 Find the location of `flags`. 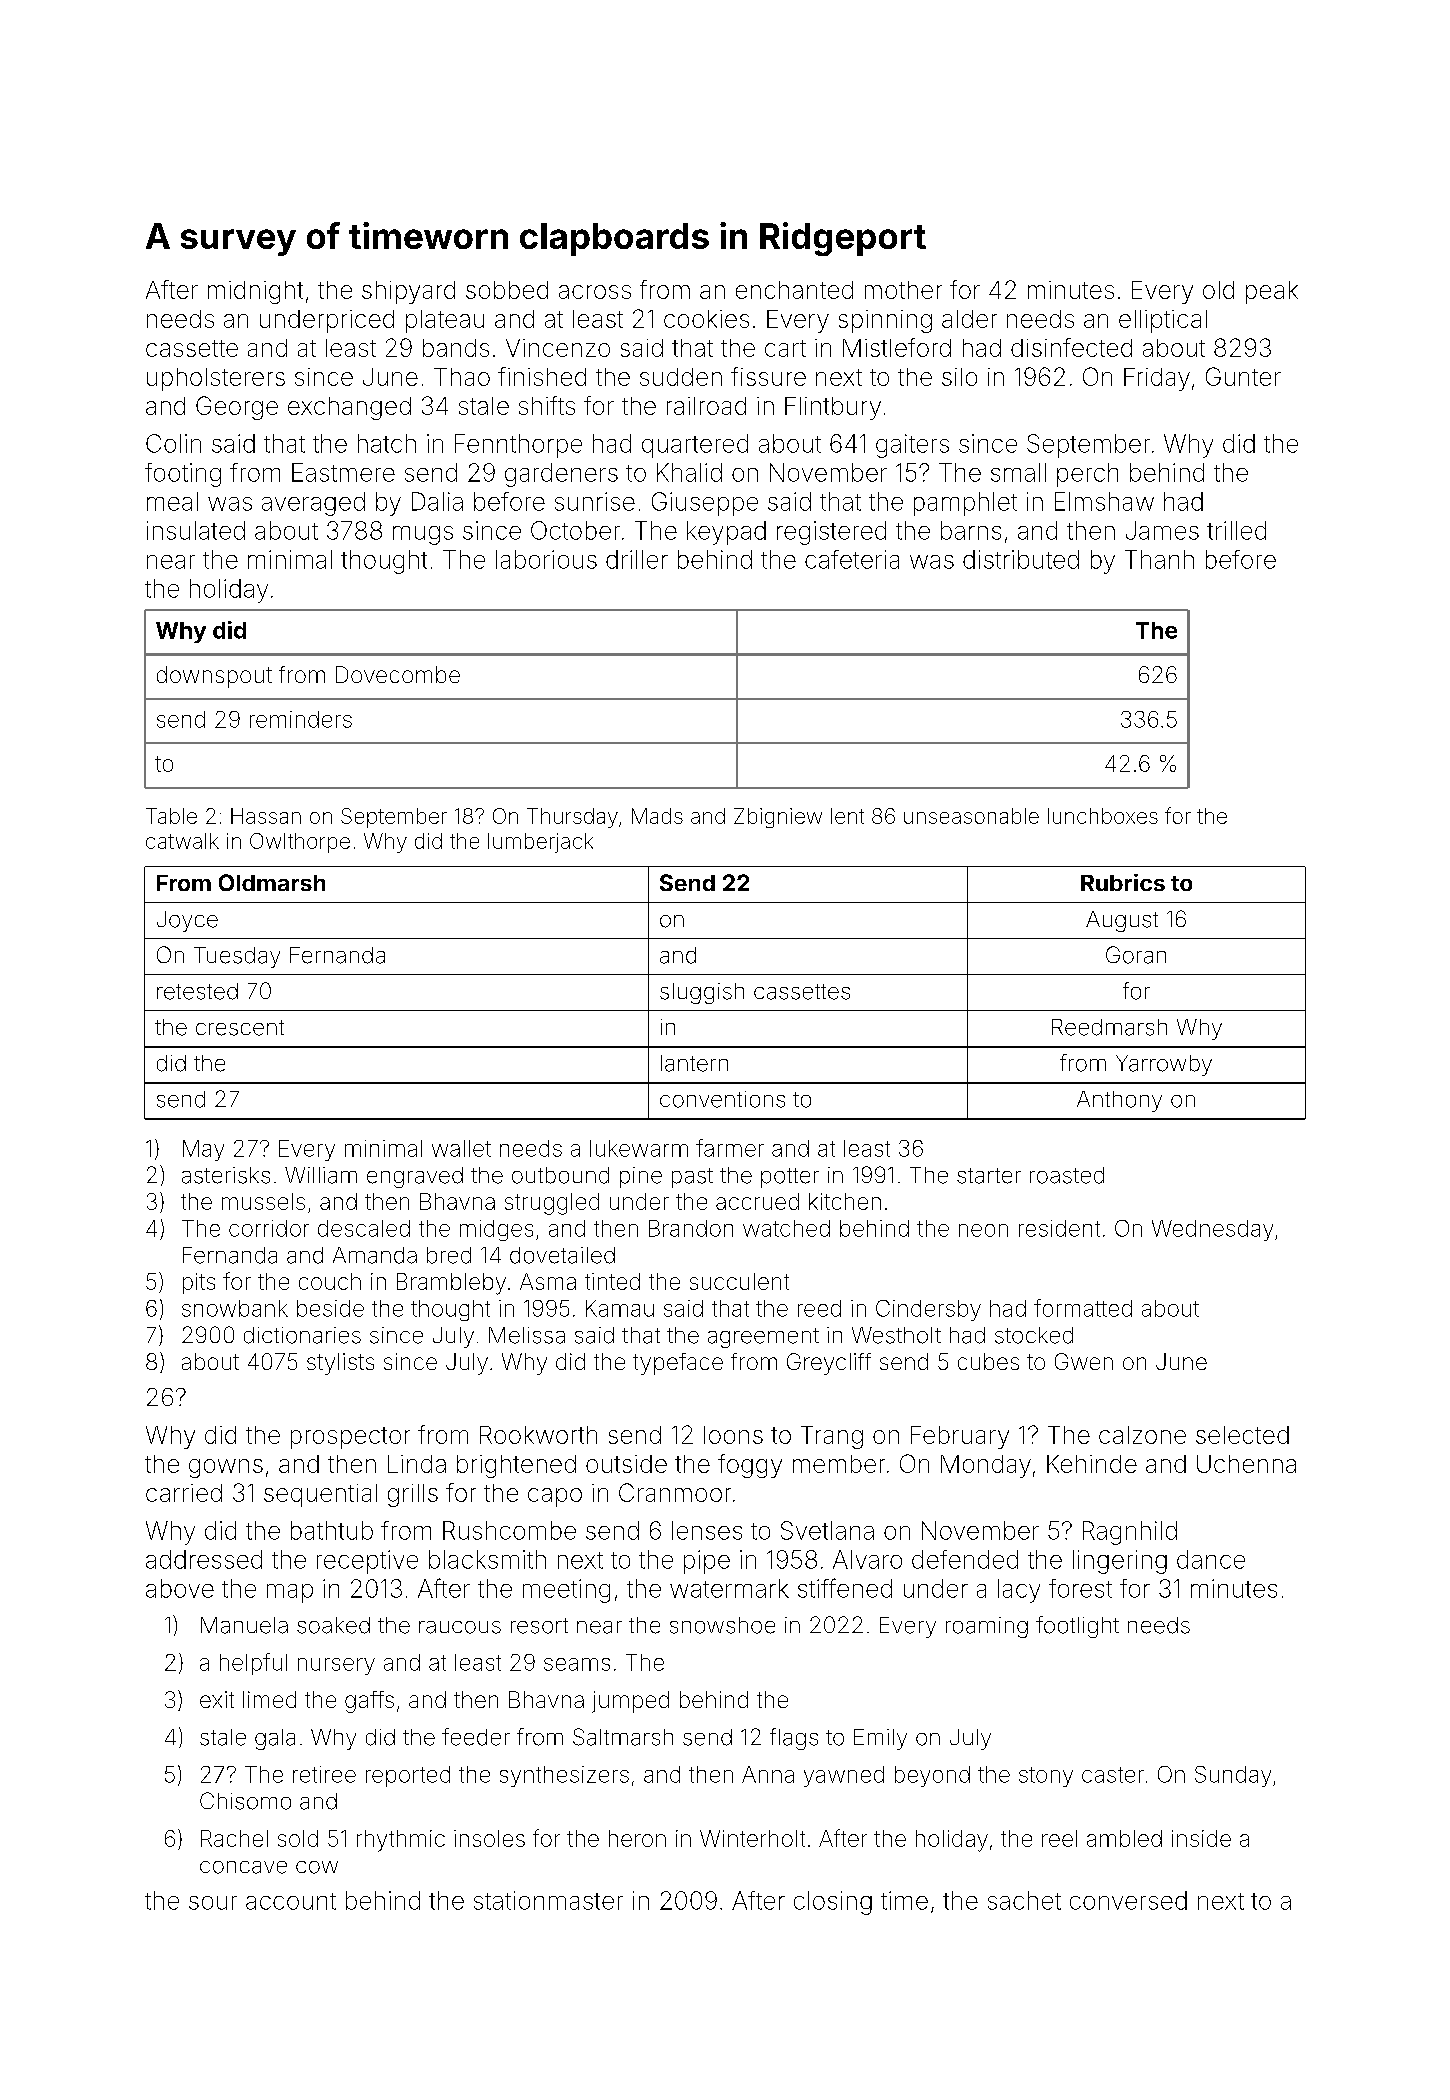

flags is located at coordinates (794, 1739).
